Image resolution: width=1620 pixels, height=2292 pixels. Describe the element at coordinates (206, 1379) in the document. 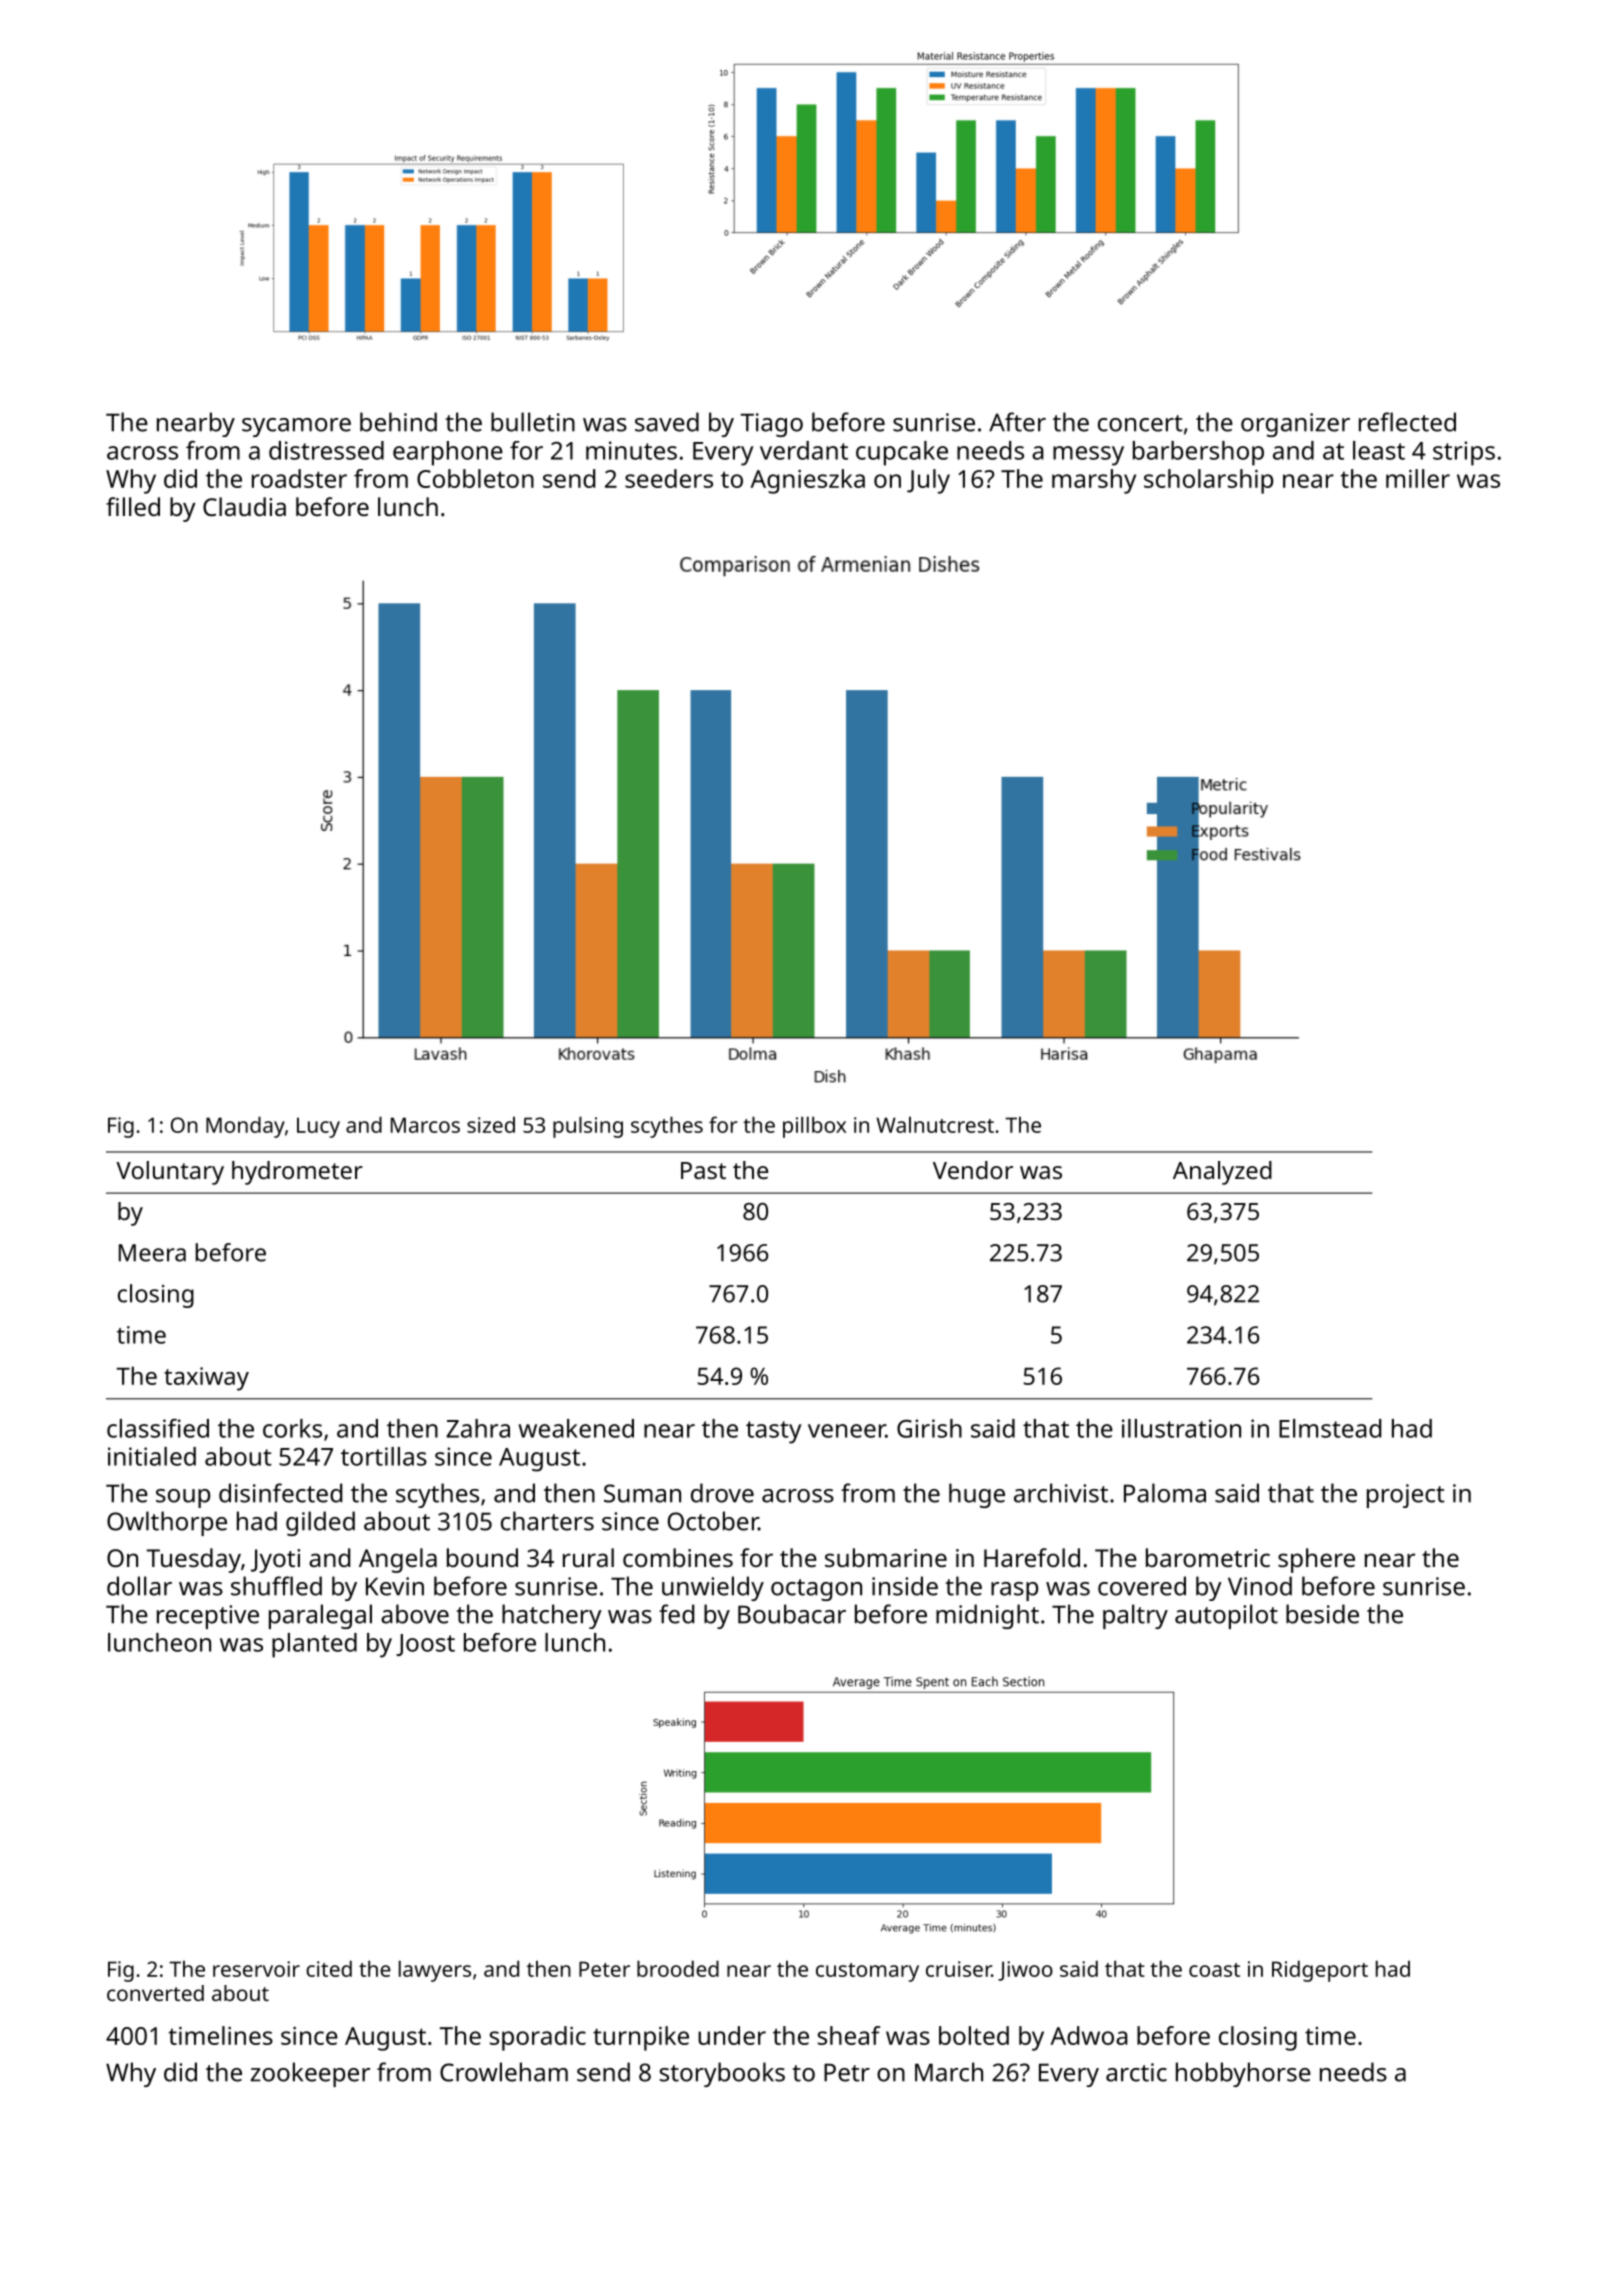

I see `taxiway` at that location.
